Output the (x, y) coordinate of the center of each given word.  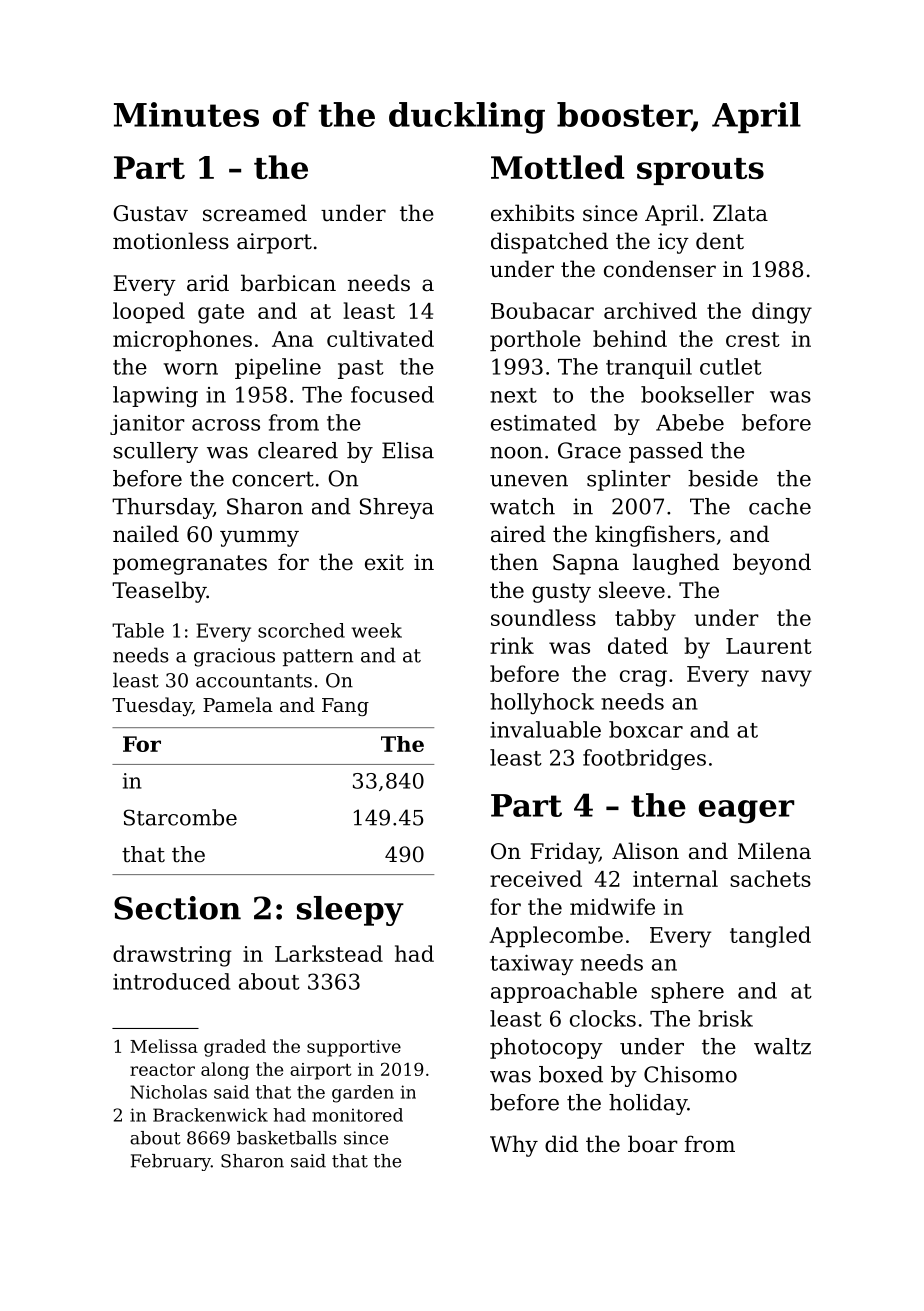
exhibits (532, 213)
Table (138, 630)
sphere (687, 992)
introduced (171, 981)
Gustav (150, 213)
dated (638, 645)
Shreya (397, 508)
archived (650, 310)
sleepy (350, 911)
